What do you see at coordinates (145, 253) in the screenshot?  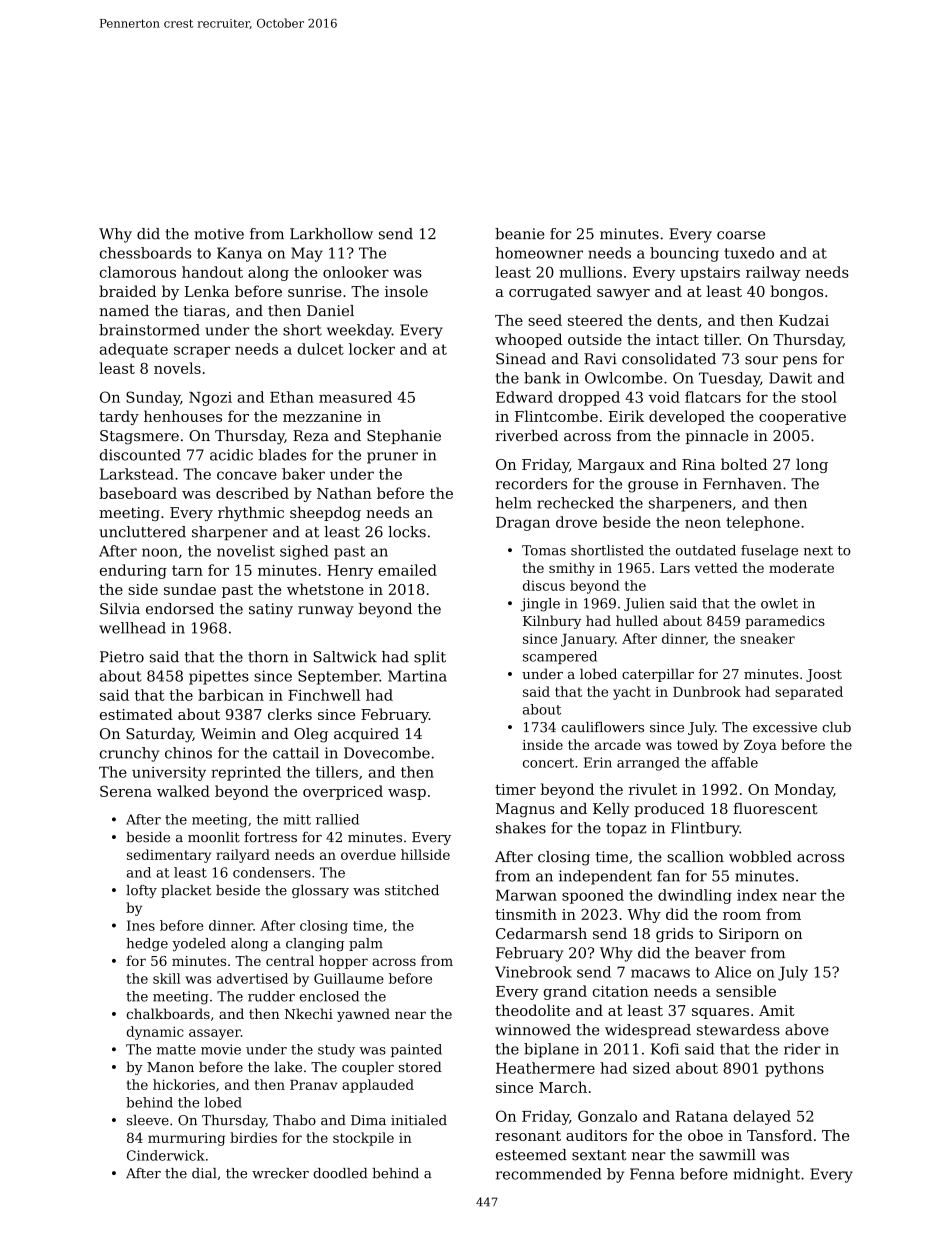 I see `chessboards` at bounding box center [145, 253].
